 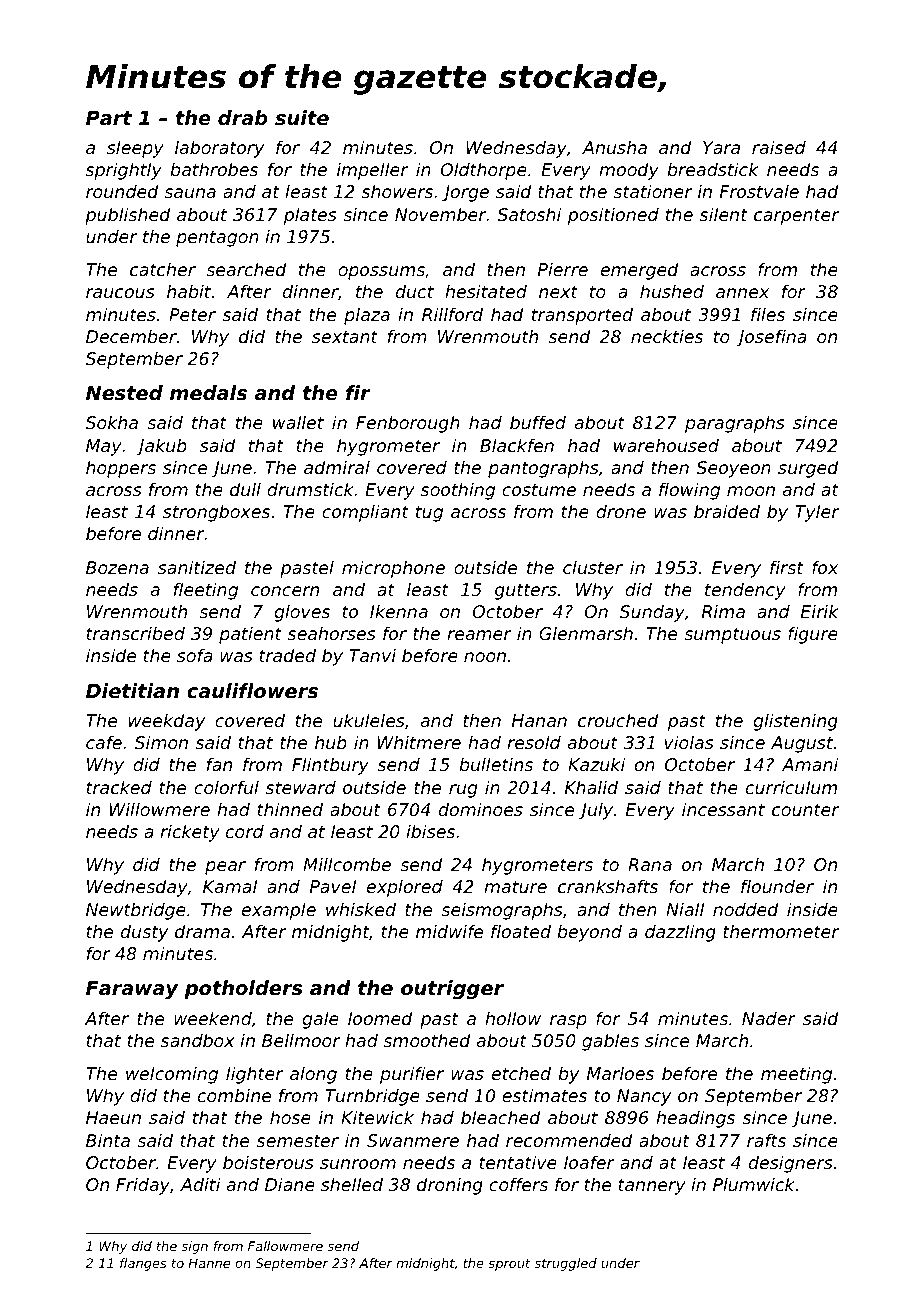 I want to click on Part, so click(x=109, y=118).
